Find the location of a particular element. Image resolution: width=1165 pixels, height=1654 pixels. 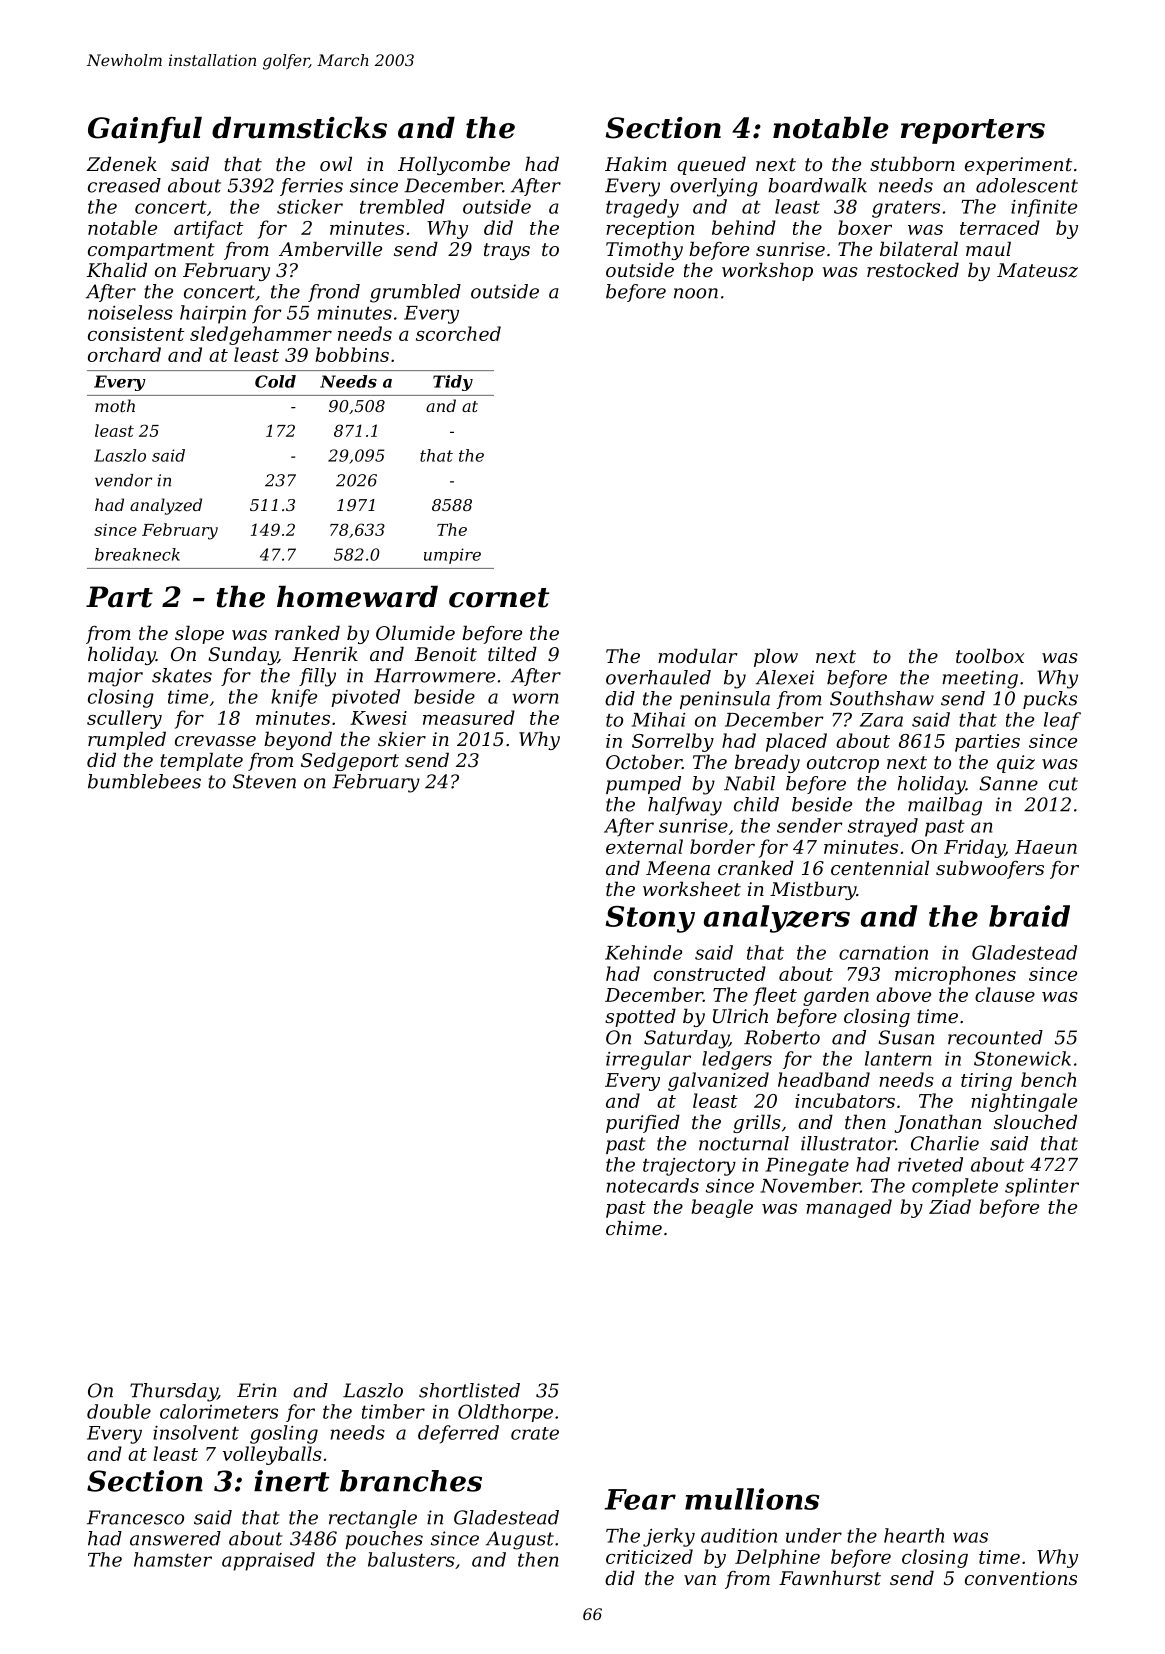

bumblebees is located at coordinates (144, 781).
